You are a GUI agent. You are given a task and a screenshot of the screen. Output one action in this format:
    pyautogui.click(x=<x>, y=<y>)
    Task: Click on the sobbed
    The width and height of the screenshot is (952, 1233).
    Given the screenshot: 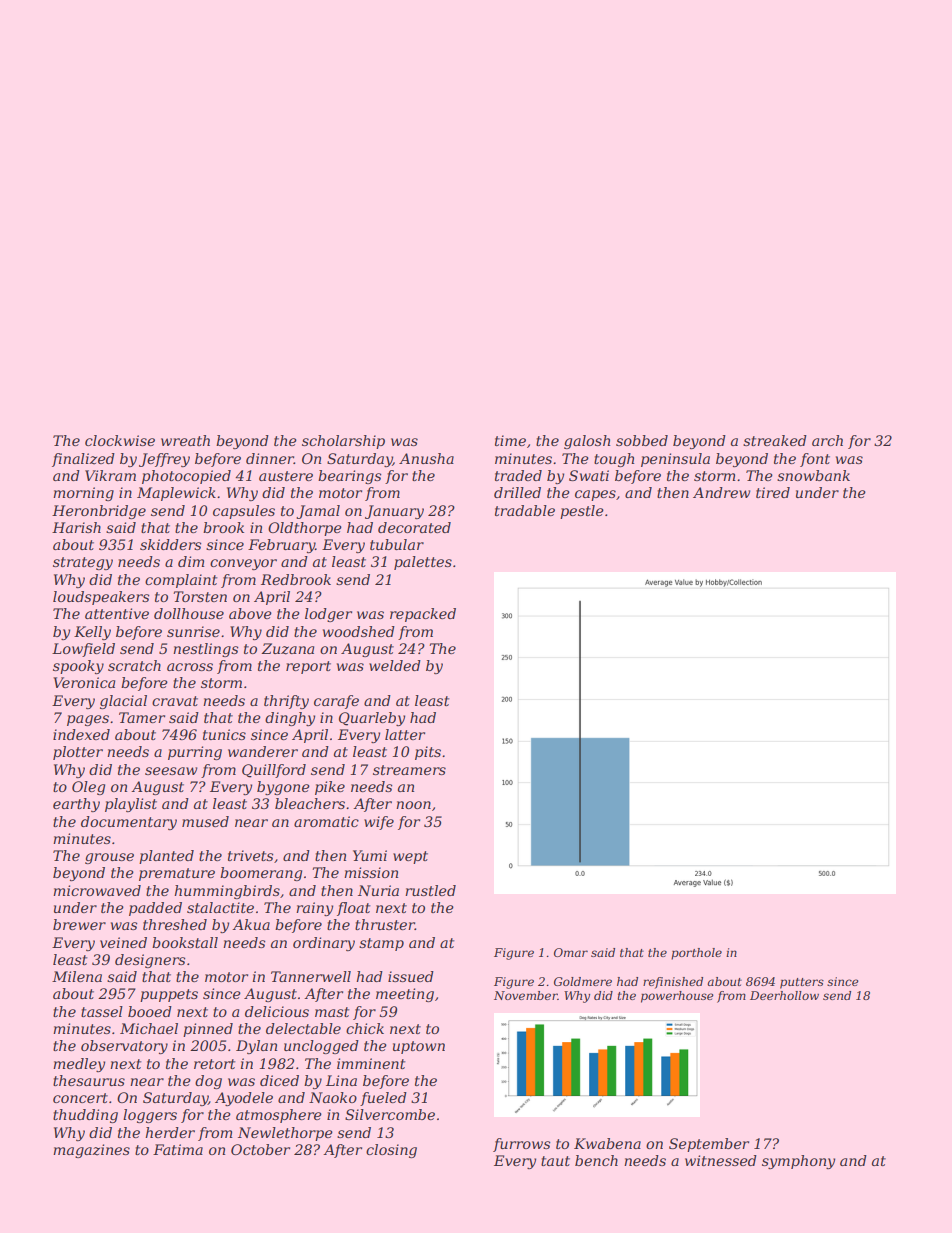 What is the action you would take?
    pyautogui.click(x=642, y=440)
